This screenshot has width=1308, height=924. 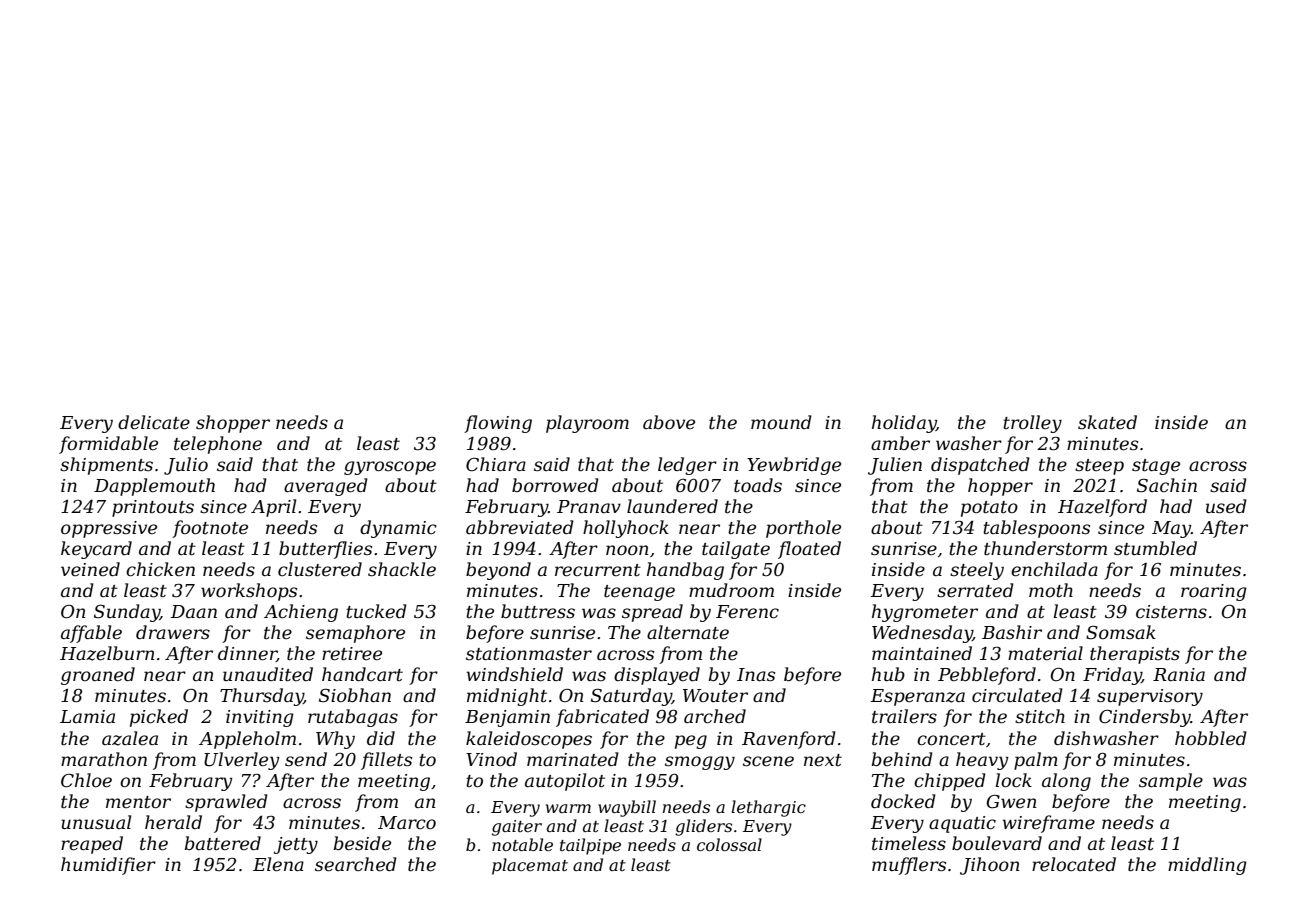 What do you see at coordinates (108, 866) in the screenshot?
I see `humidifier` at bounding box center [108, 866].
